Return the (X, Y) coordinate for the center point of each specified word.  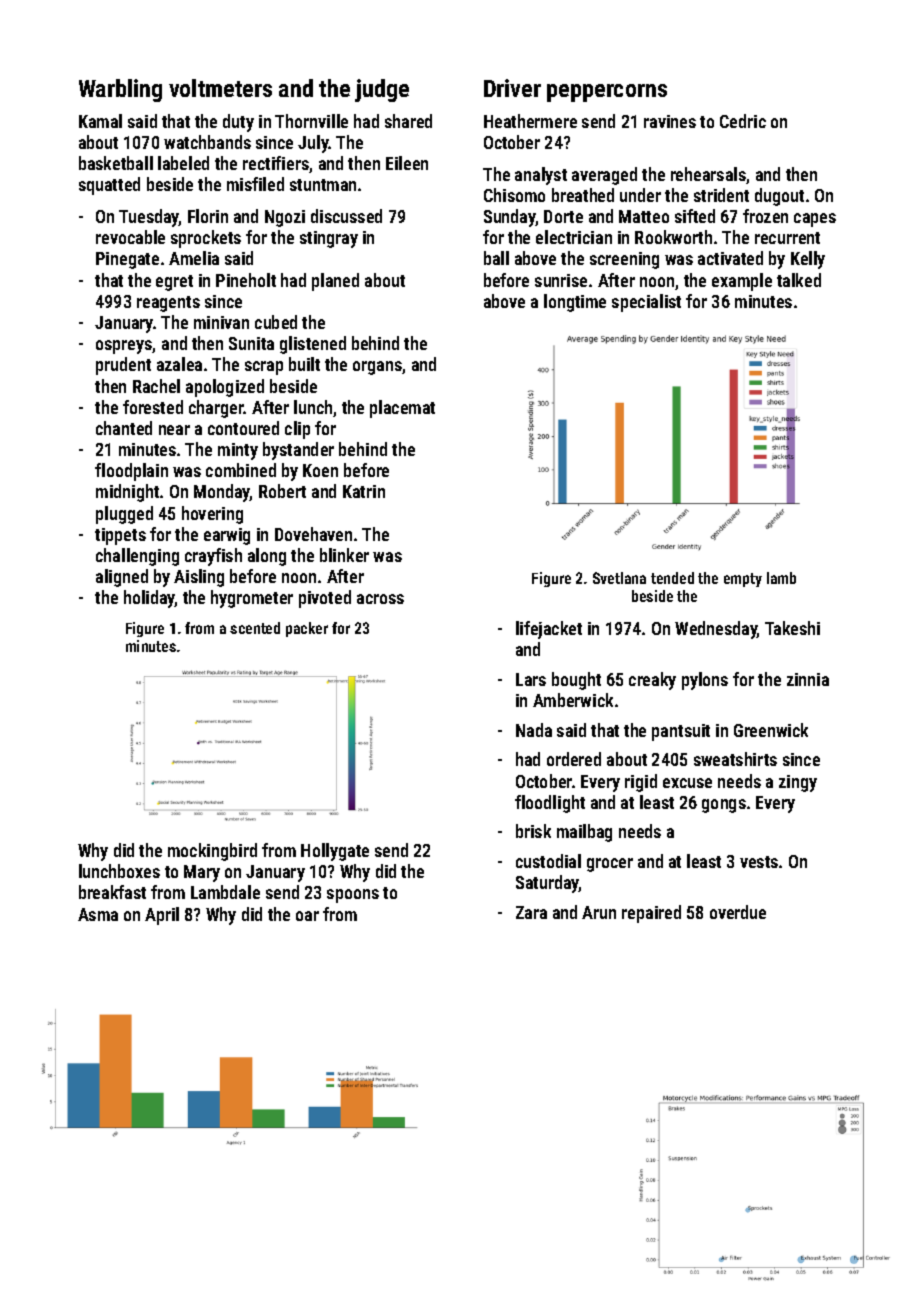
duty (238, 123)
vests (759, 862)
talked (799, 280)
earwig (227, 536)
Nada (534, 730)
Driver (512, 88)
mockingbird (212, 852)
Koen (320, 470)
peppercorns (607, 93)
